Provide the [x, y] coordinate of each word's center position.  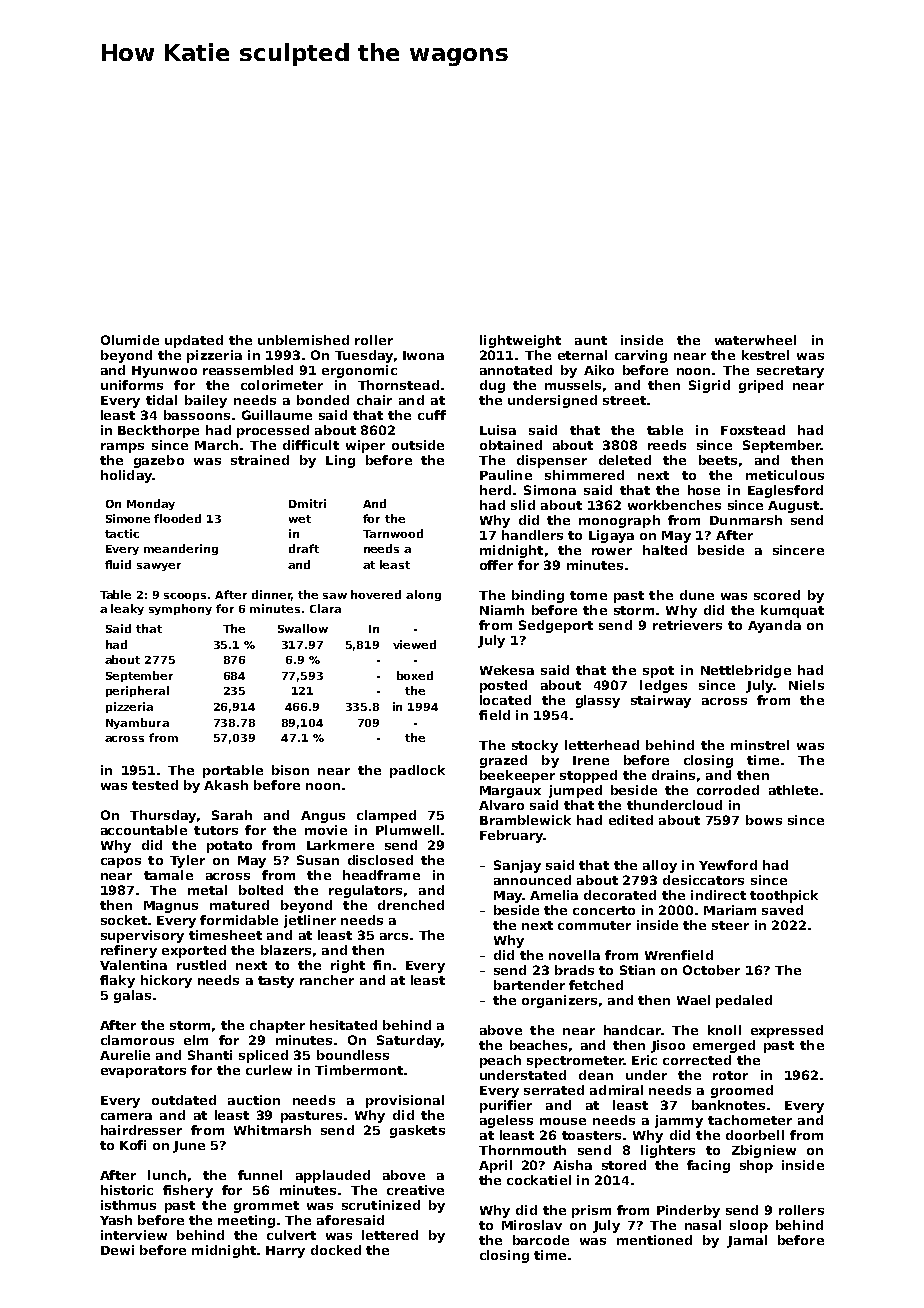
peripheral [137, 691]
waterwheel [755, 340]
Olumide [130, 340]
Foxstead [753, 430]
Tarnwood [393, 533]
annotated [516, 370]
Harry [285, 1252]
